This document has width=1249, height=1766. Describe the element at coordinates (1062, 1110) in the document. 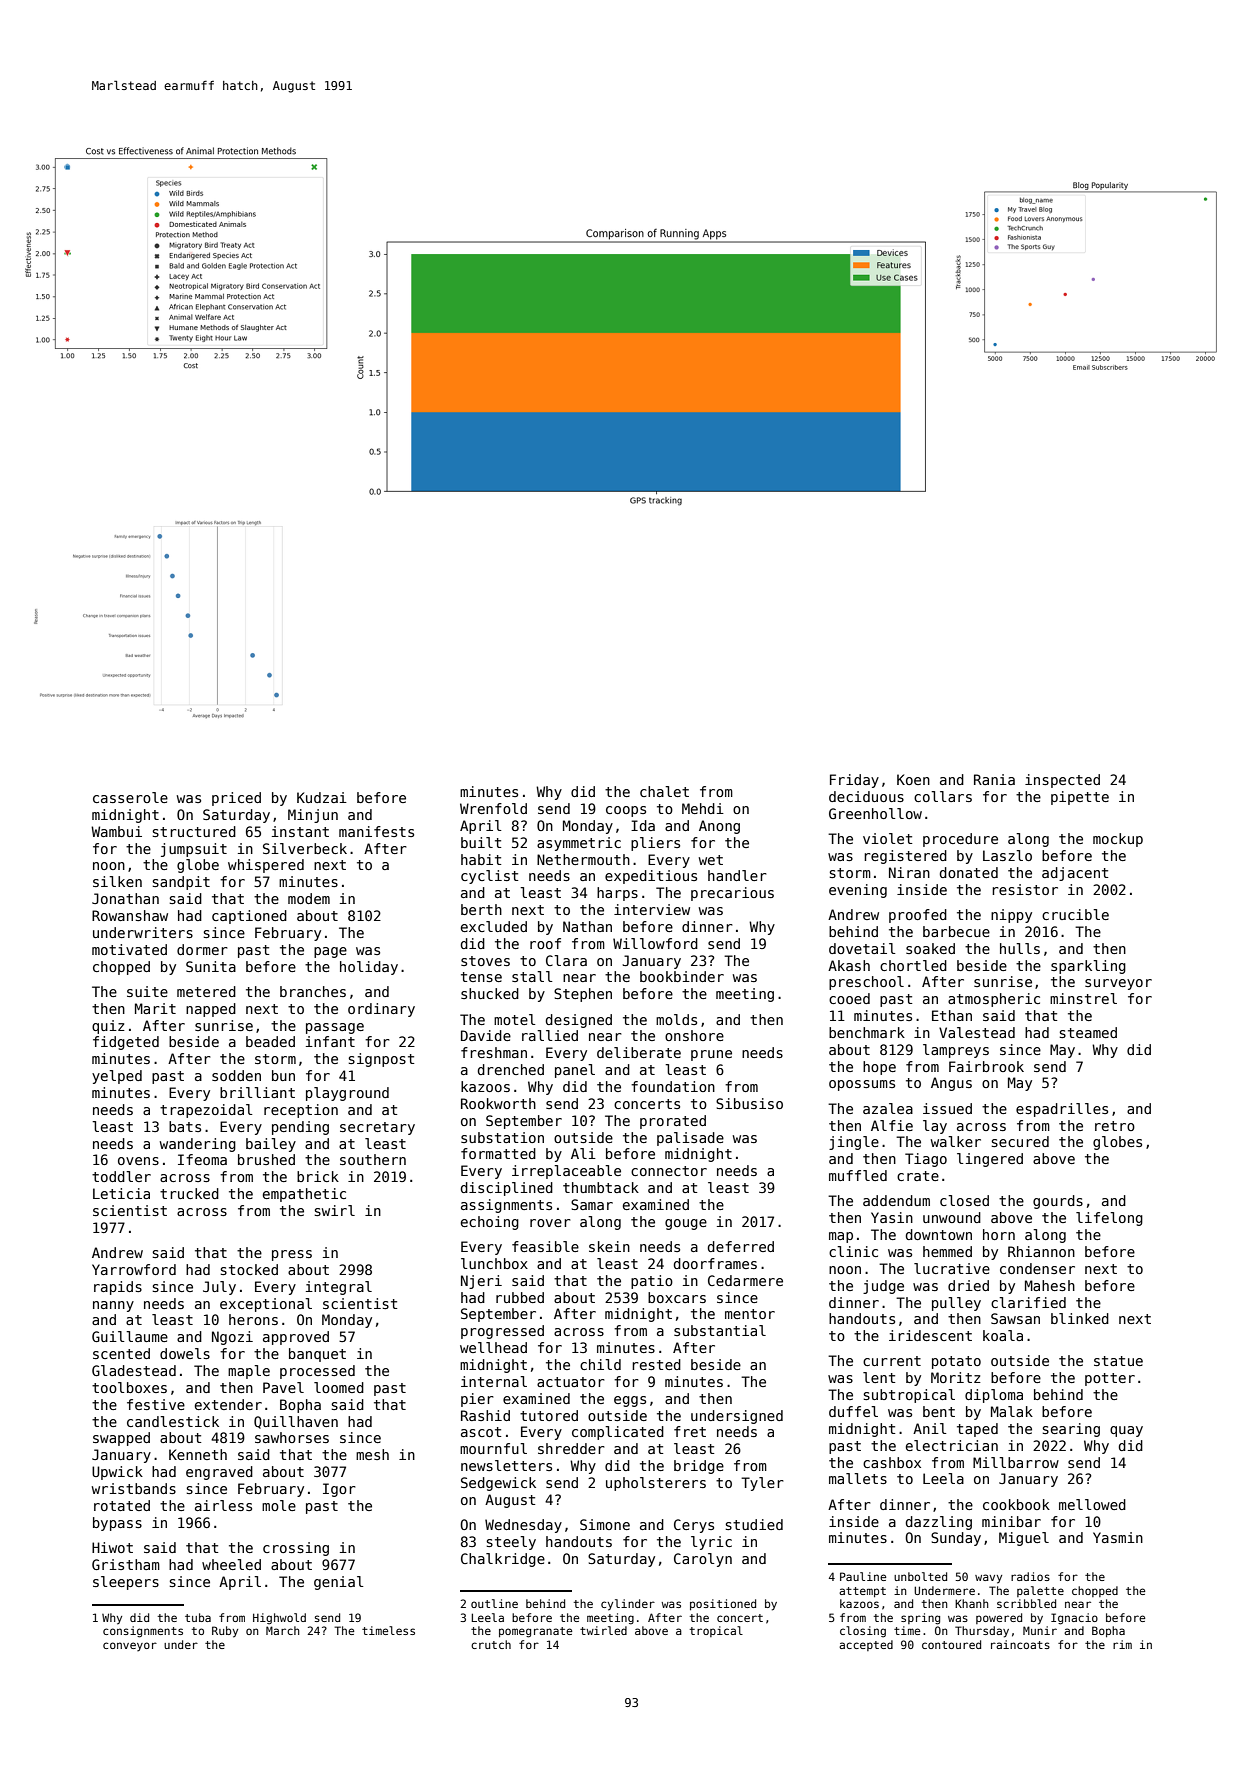

I see `espadrilles` at that location.
